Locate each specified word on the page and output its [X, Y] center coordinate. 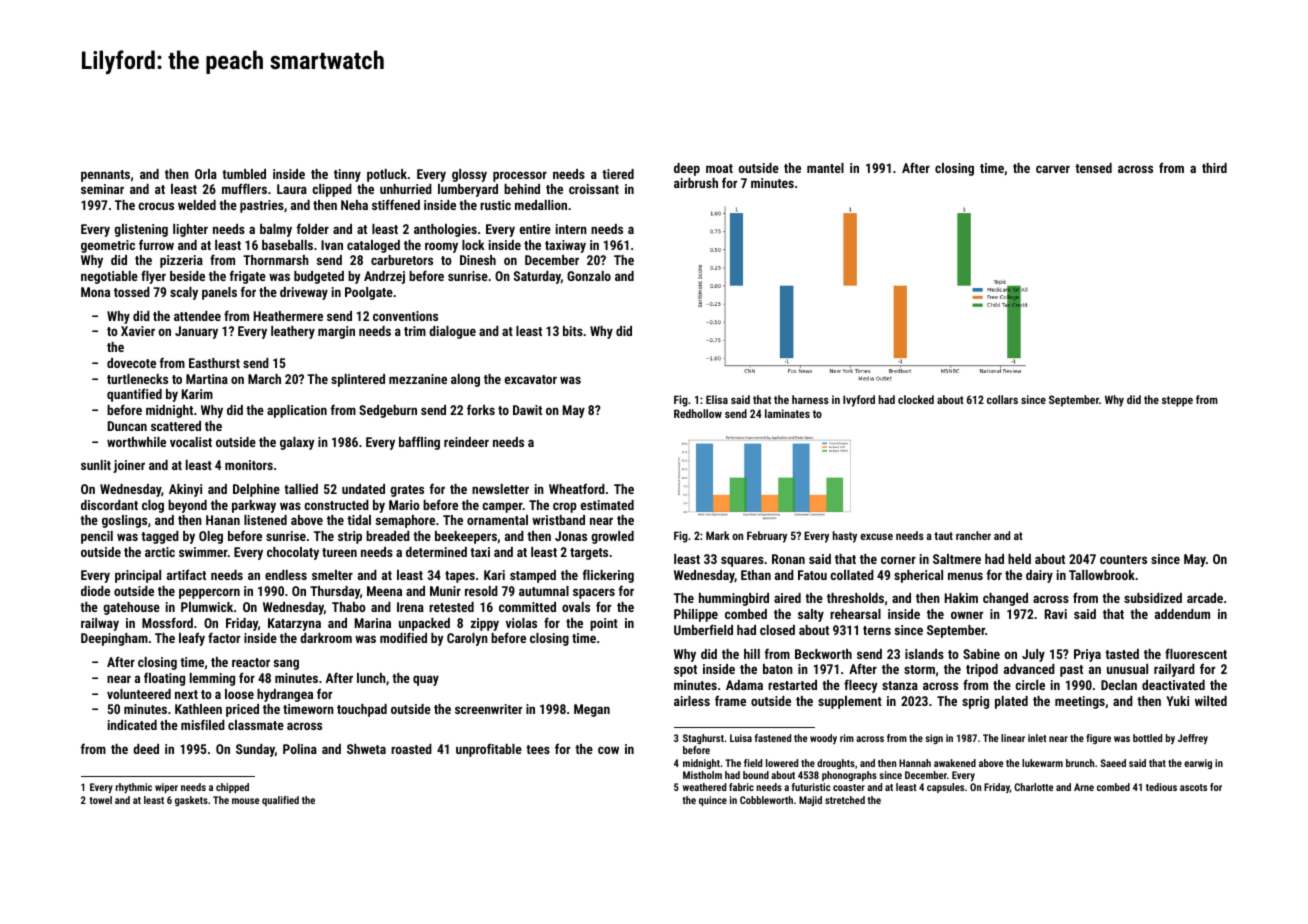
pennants [105, 176]
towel [101, 800]
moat [719, 168]
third [1214, 168]
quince [713, 801]
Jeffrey [1193, 739]
